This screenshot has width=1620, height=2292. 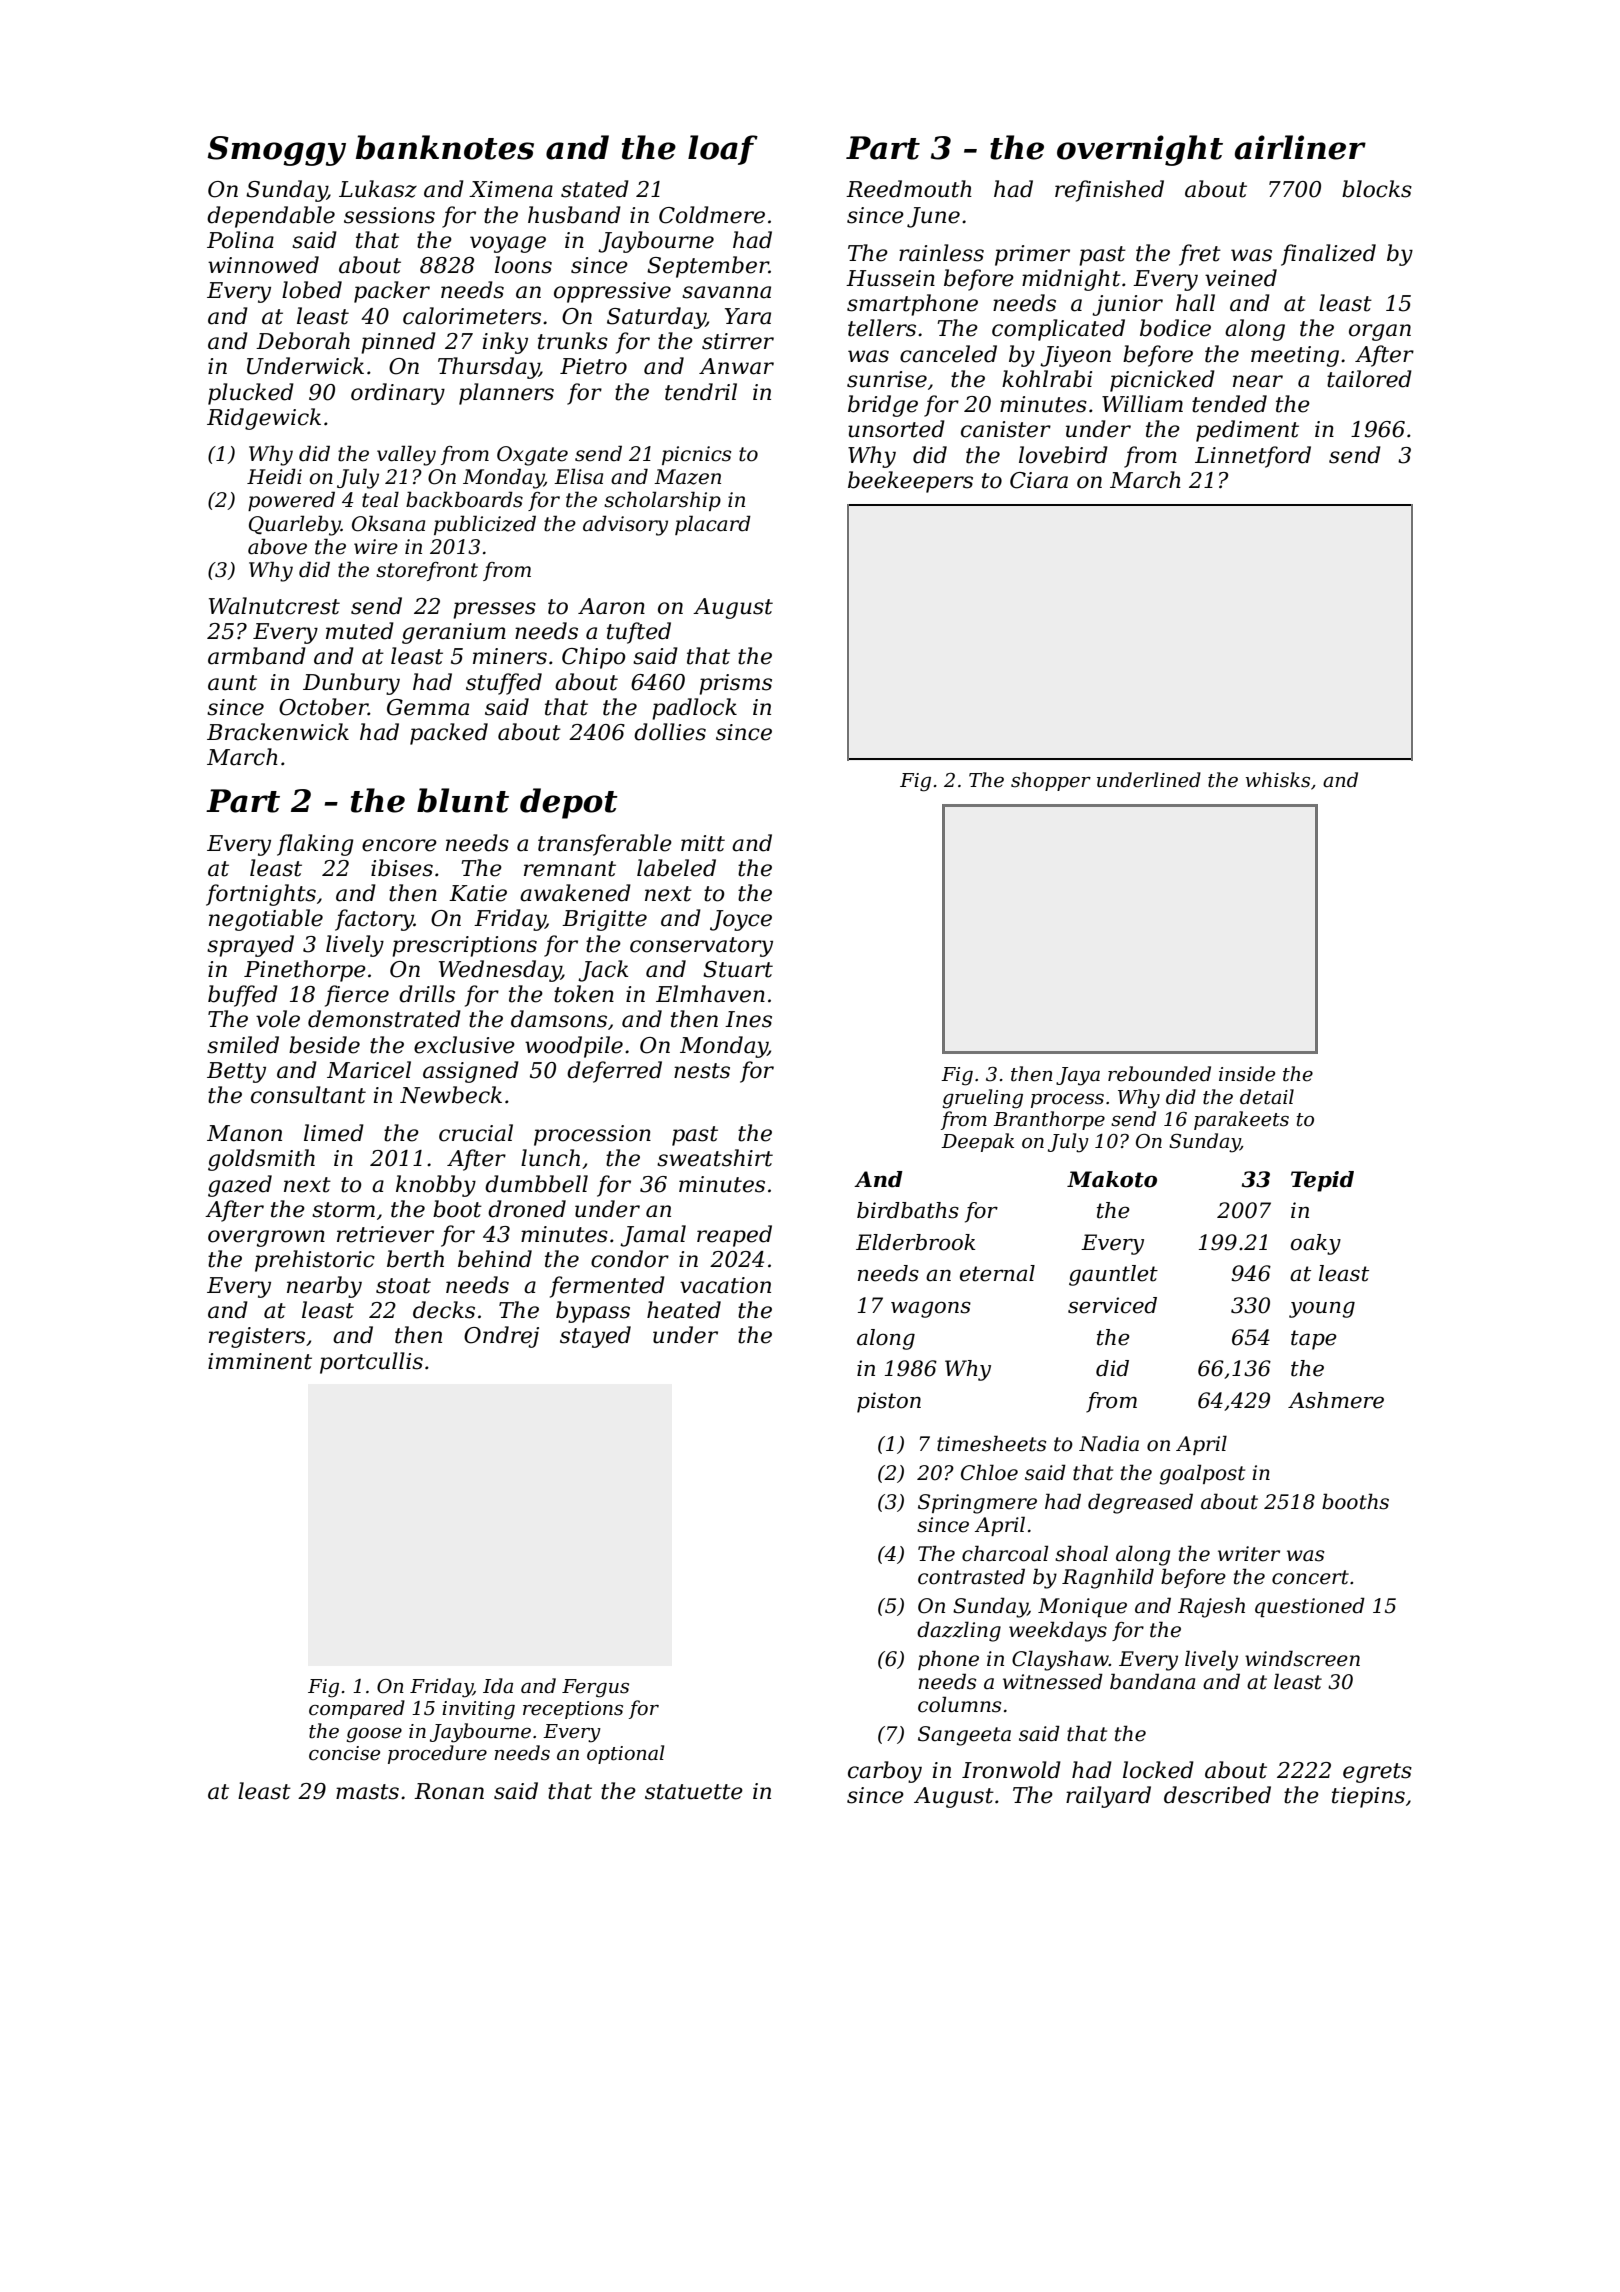 What do you see at coordinates (495, 1259) in the screenshot?
I see `behind` at bounding box center [495, 1259].
